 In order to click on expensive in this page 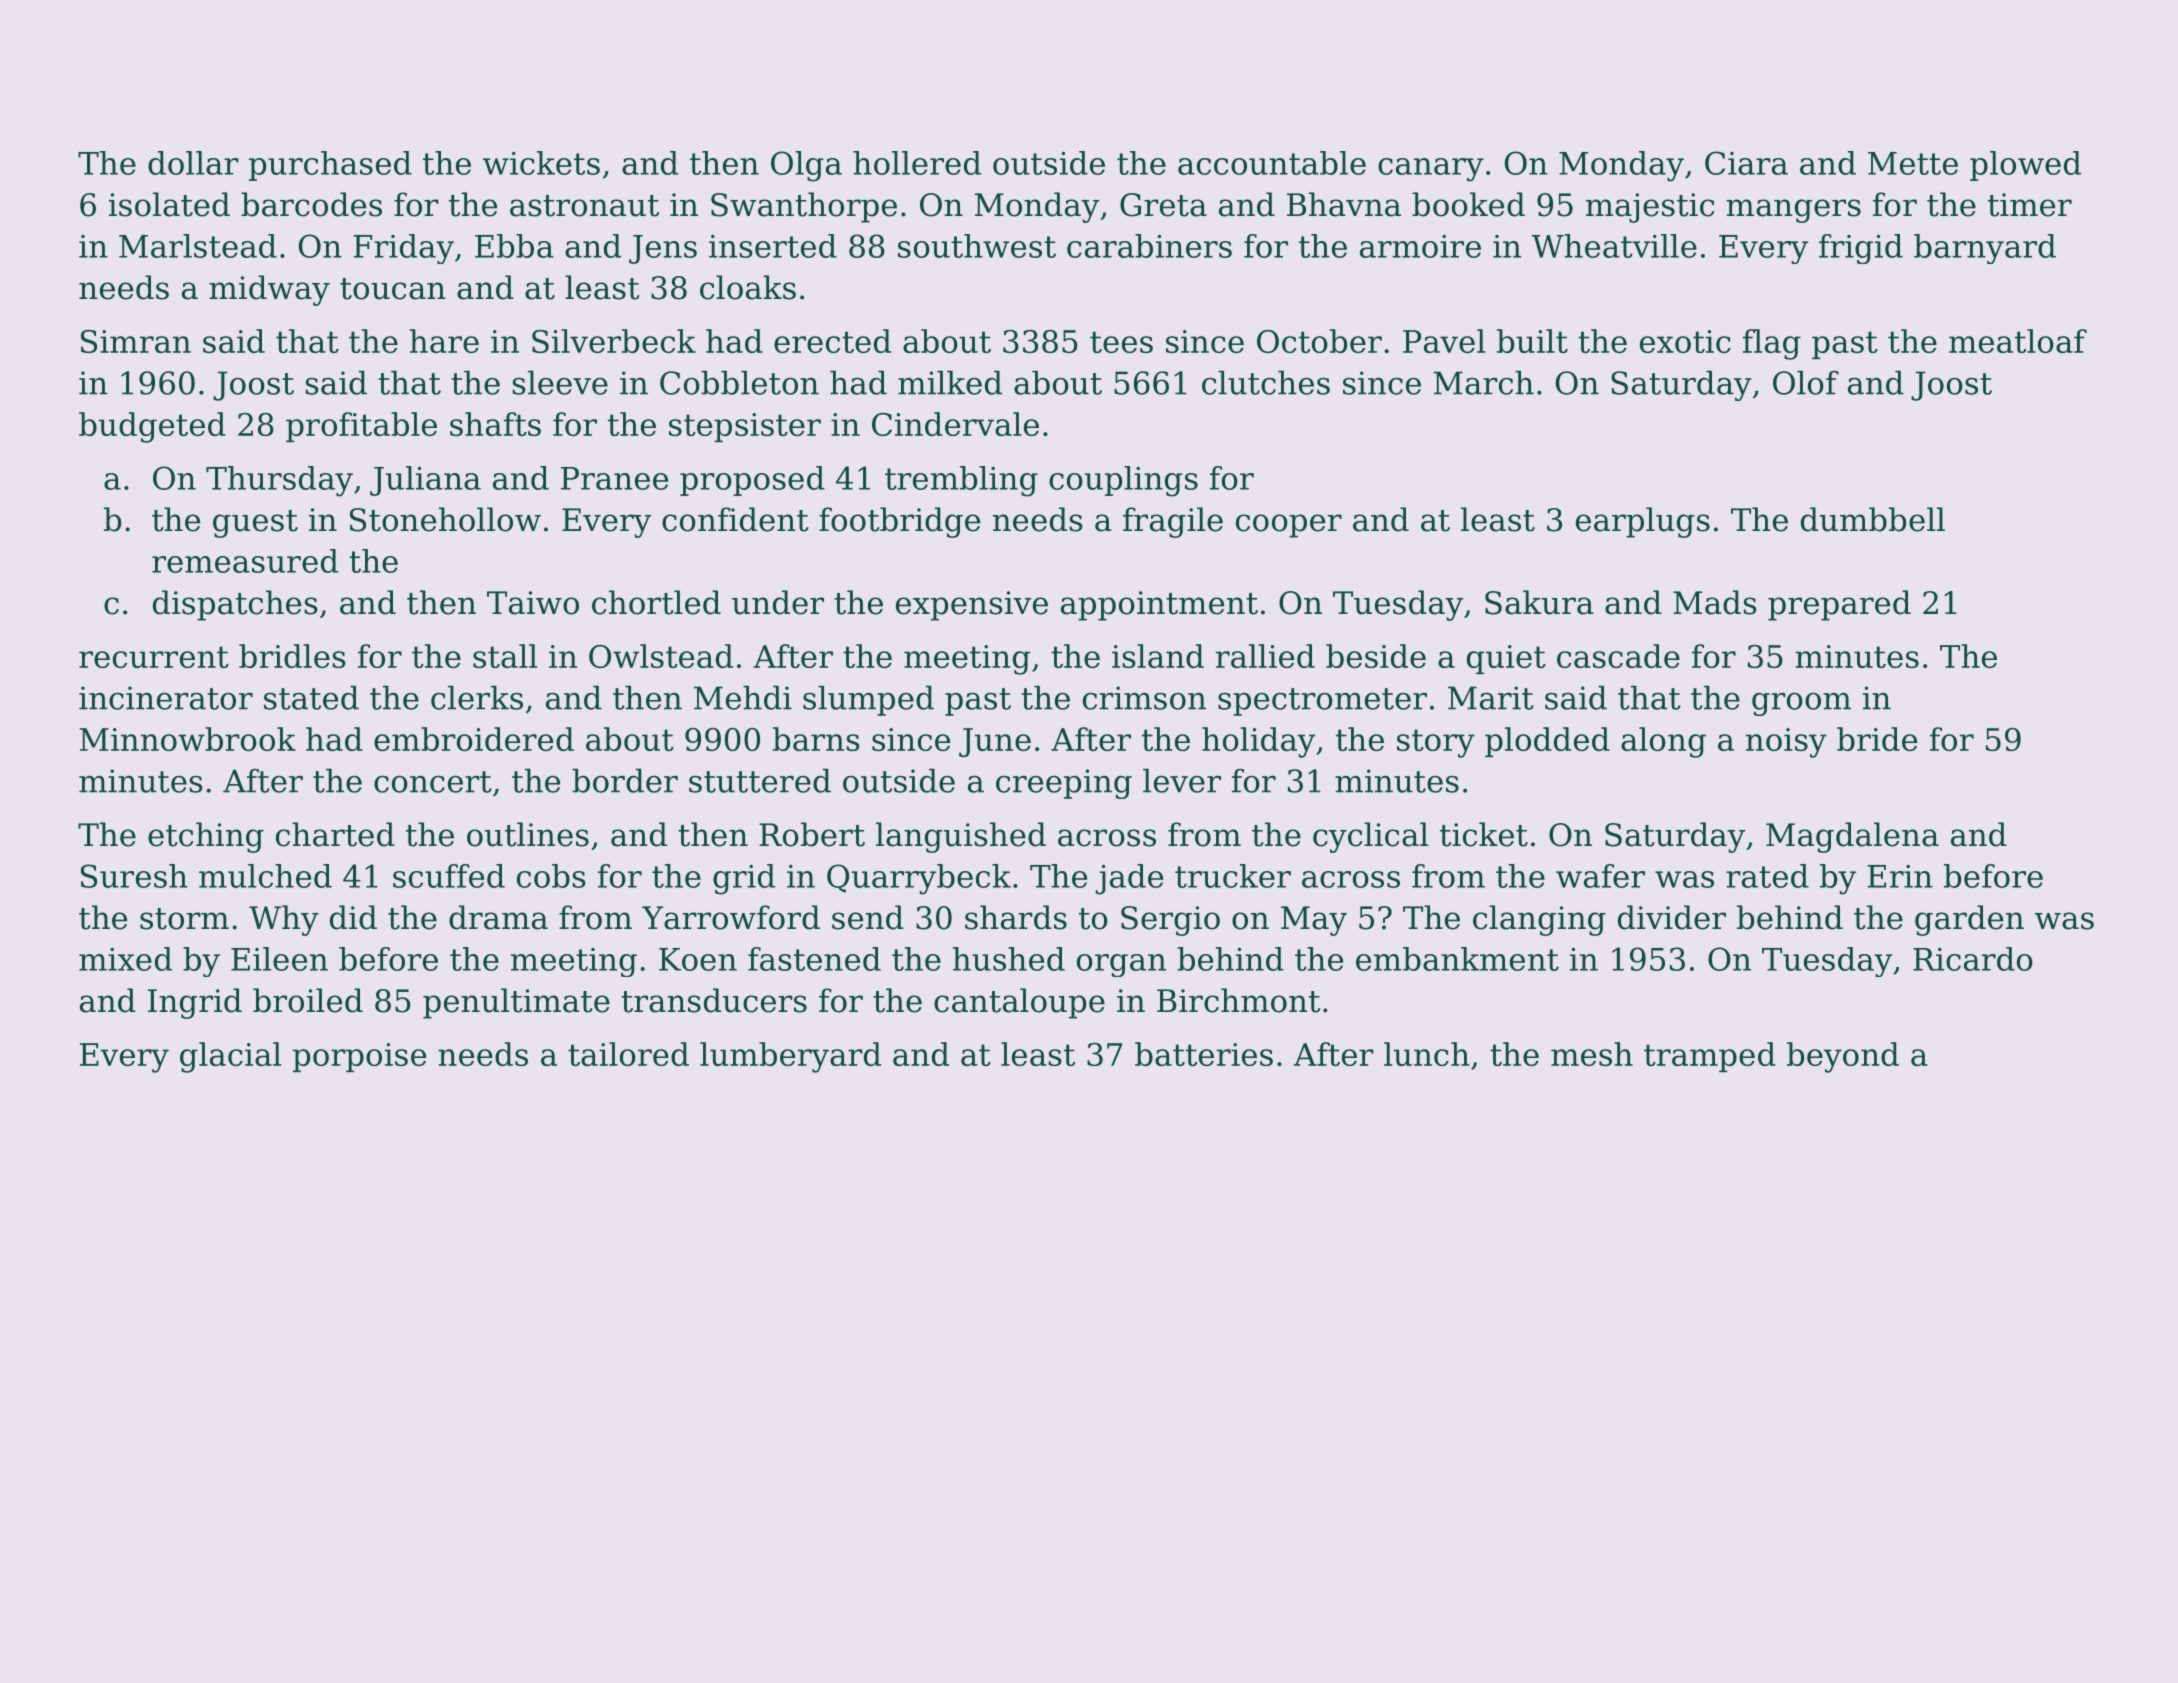, I will do `click(972, 606)`.
